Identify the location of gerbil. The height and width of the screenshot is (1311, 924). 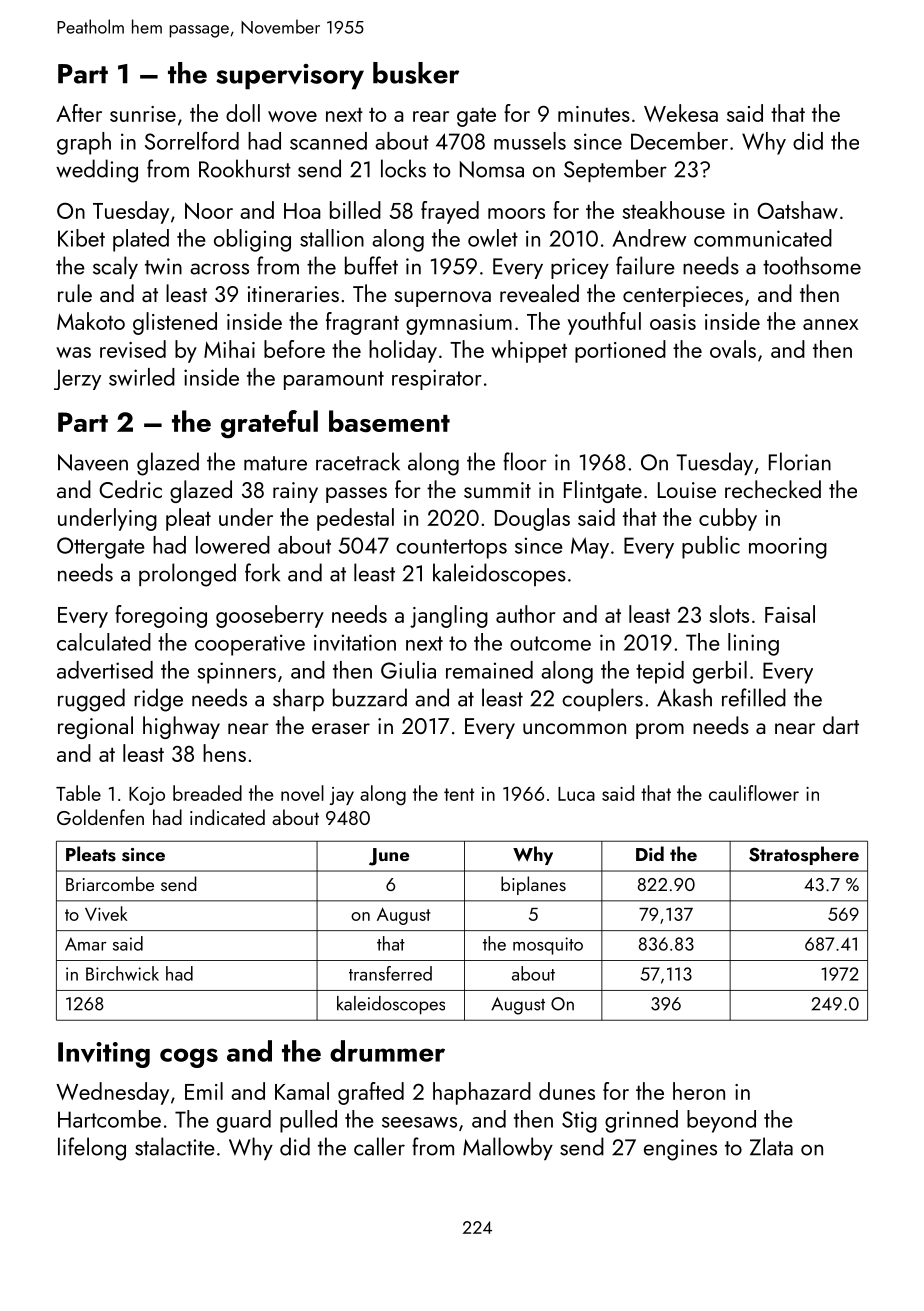
(720, 672).
